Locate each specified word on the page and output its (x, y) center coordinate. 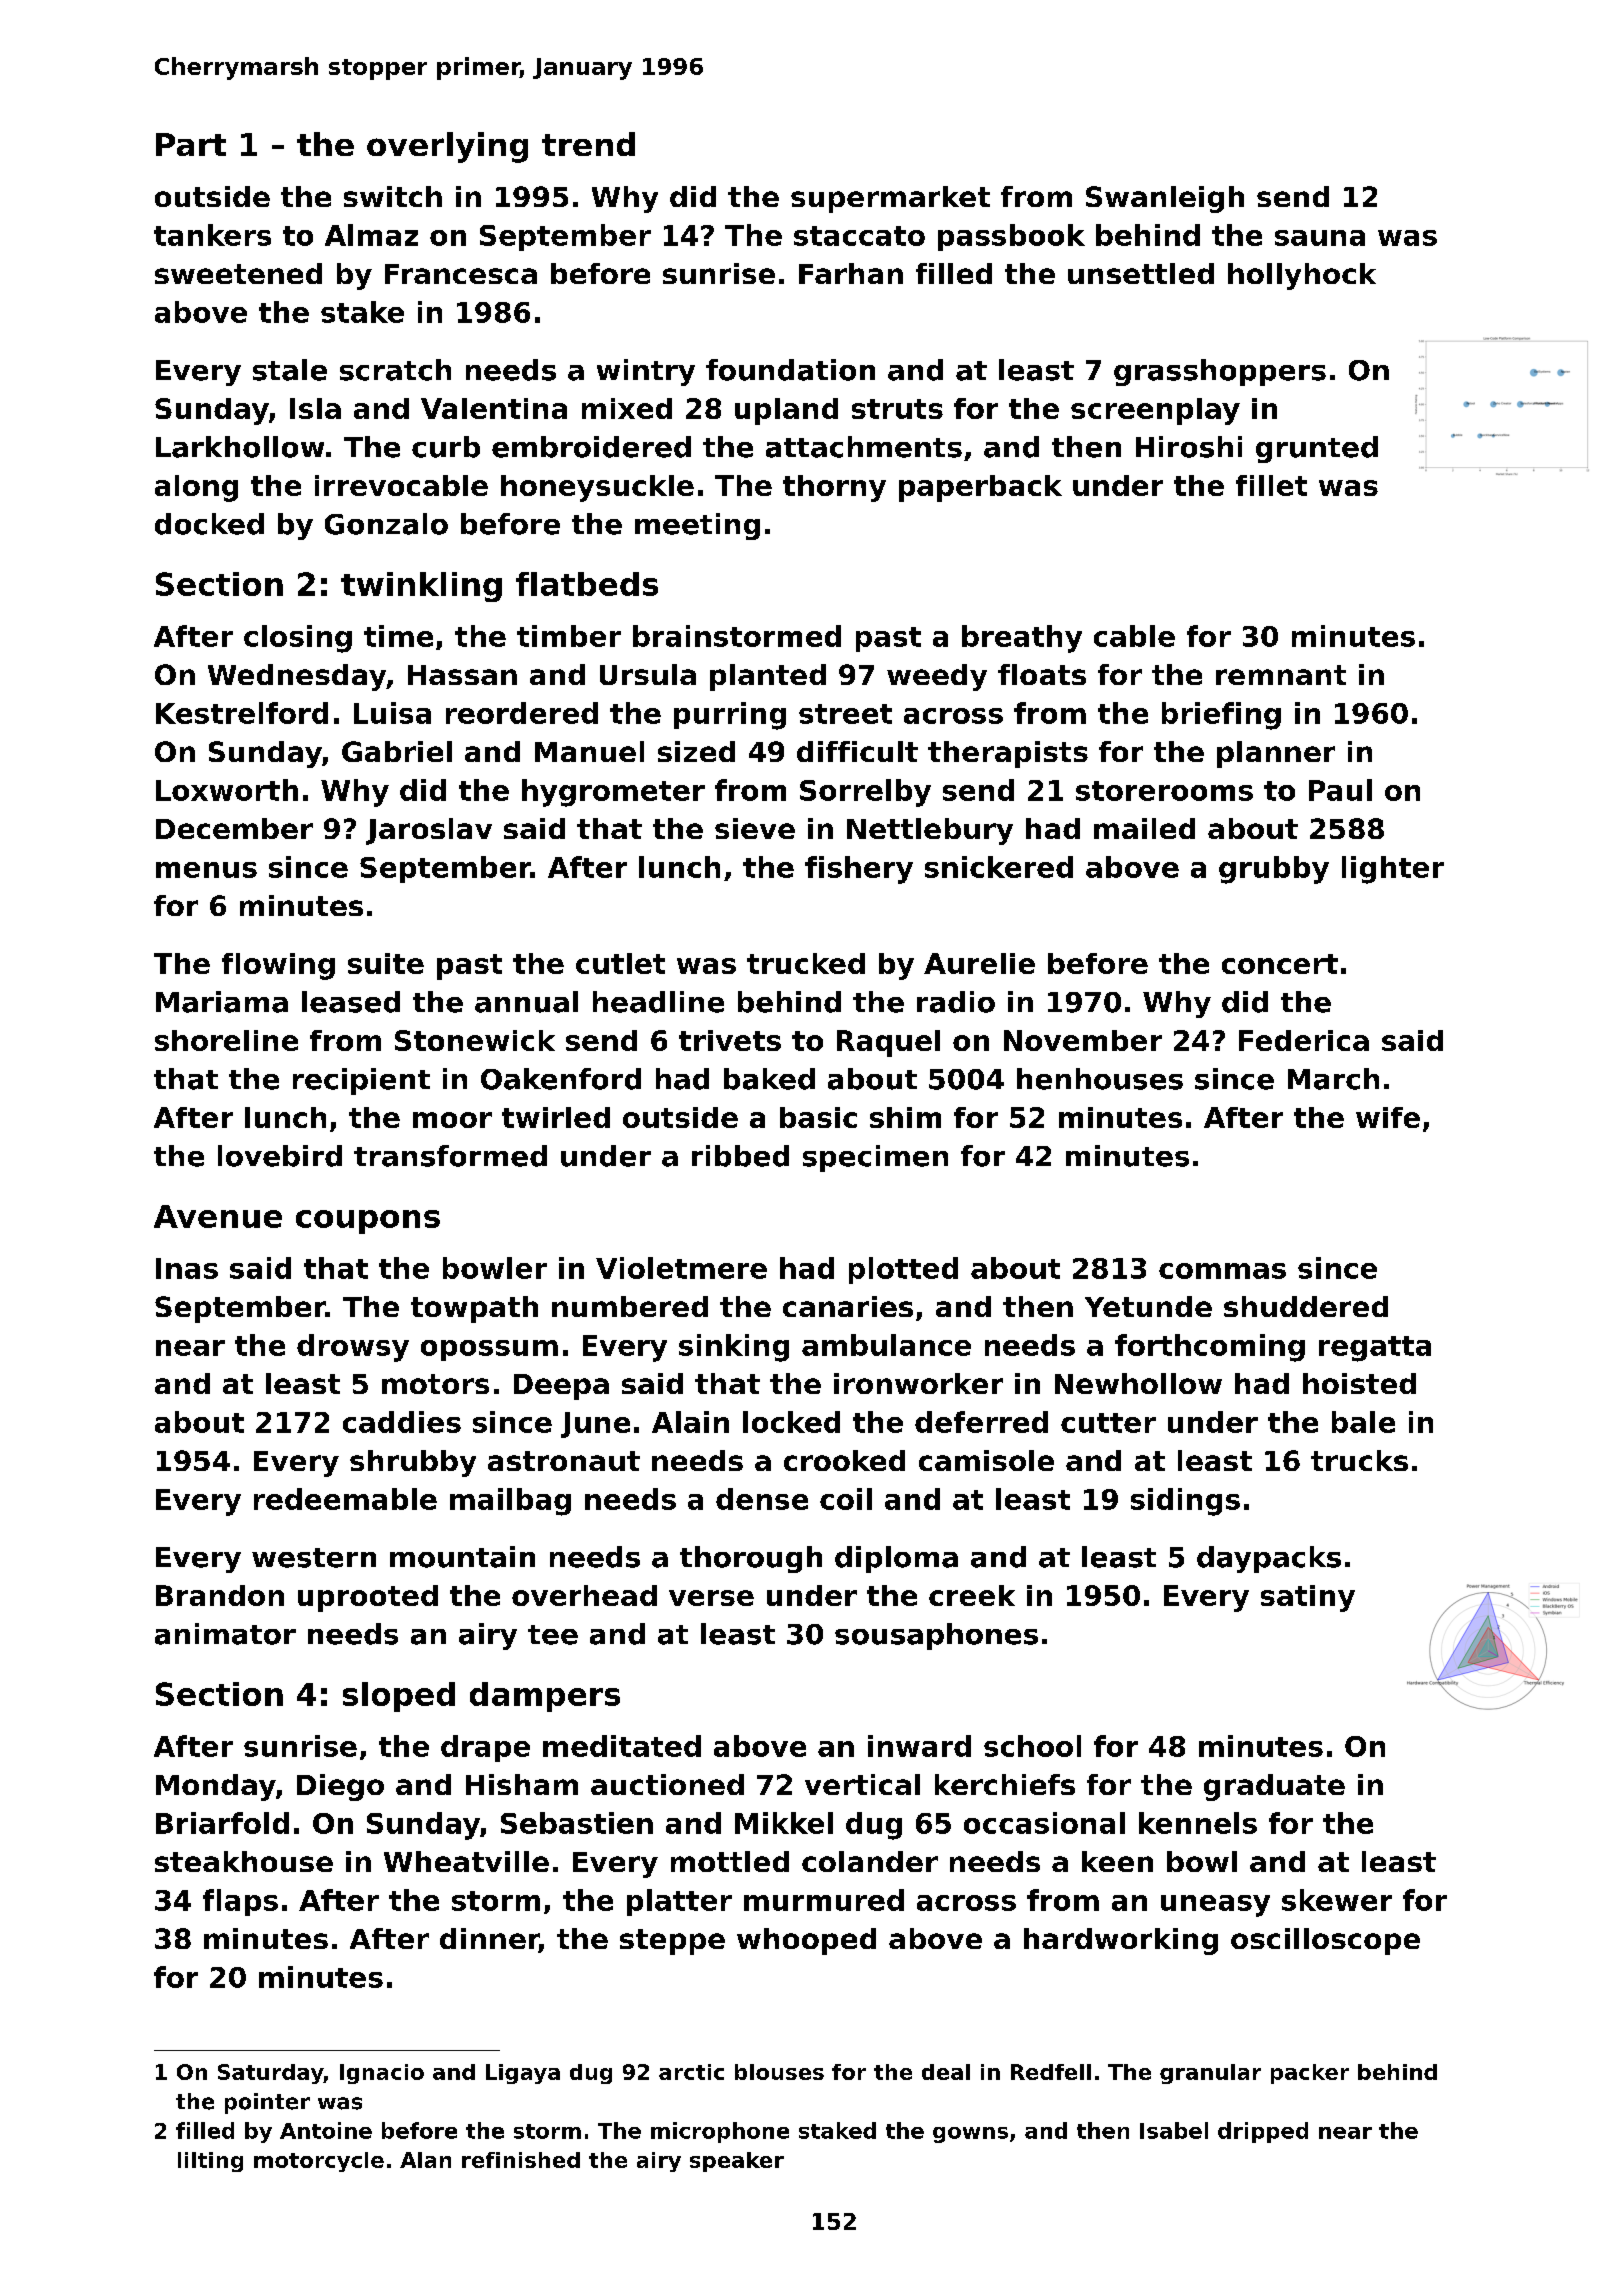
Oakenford (561, 1079)
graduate (1274, 1787)
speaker (737, 2162)
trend (588, 144)
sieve (755, 828)
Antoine (326, 2130)
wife (1388, 1117)
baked (769, 1079)
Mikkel (784, 1823)
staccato (859, 236)
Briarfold (222, 1823)
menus (206, 870)
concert (1280, 964)
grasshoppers (1220, 372)
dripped (1263, 2132)
